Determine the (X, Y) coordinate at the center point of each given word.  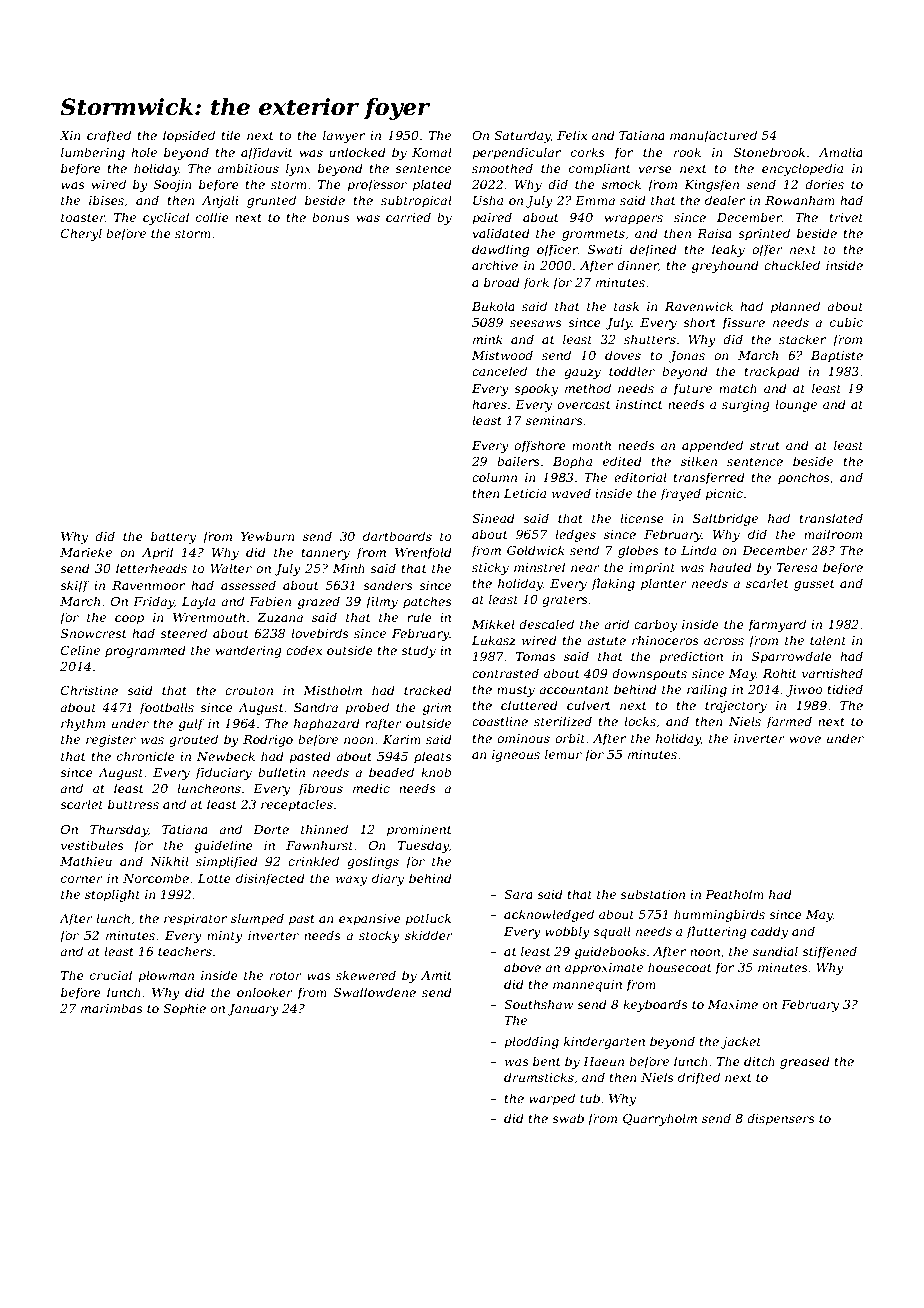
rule (419, 617)
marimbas (112, 1008)
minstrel (539, 567)
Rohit (780, 673)
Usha (488, 200)
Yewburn (268, 536)
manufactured (713, 136)
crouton (249, 690)
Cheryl (81, 234)
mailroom (833, 534)
